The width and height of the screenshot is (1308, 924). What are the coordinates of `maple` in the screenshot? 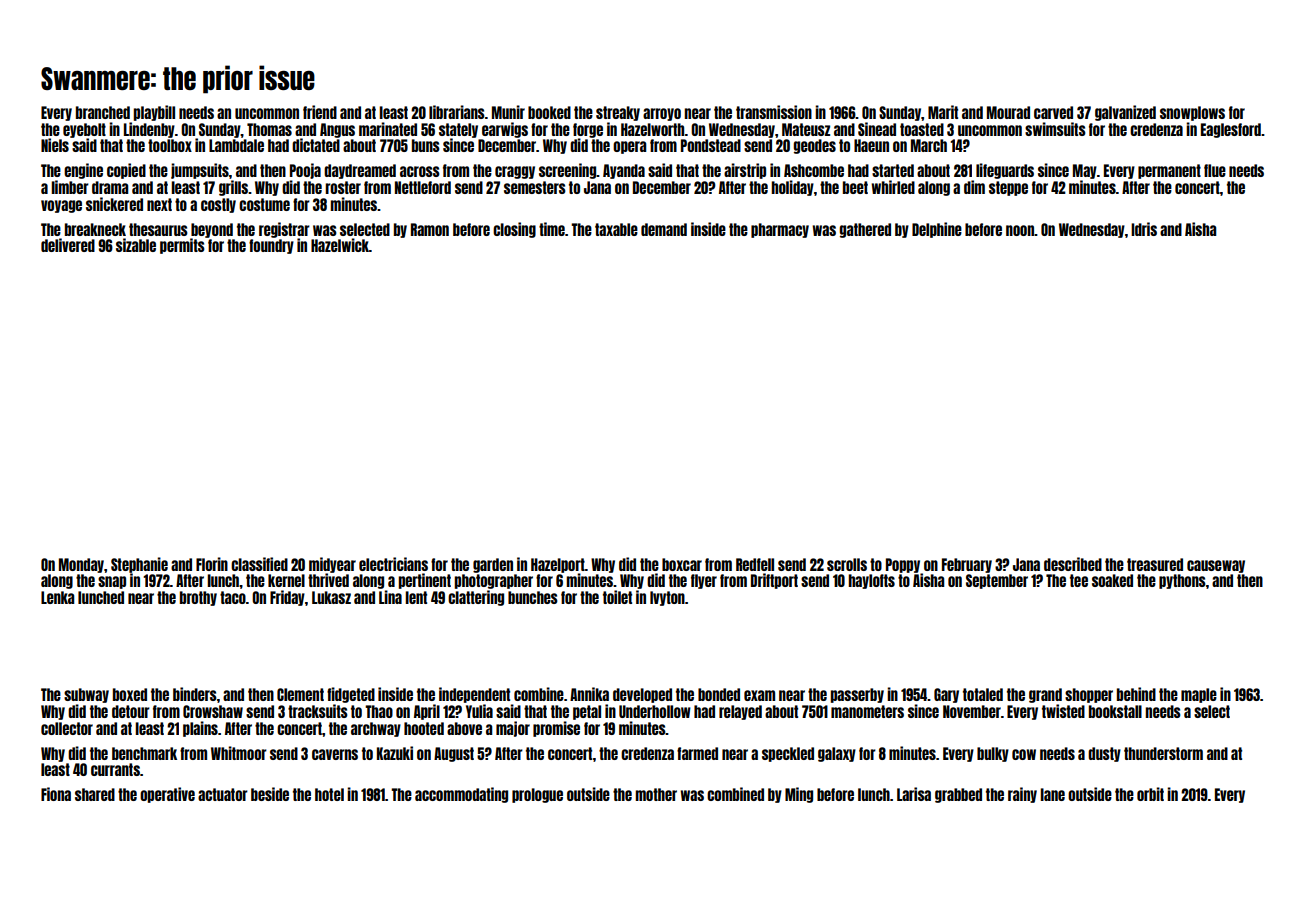 It's located at (1199, 695).
